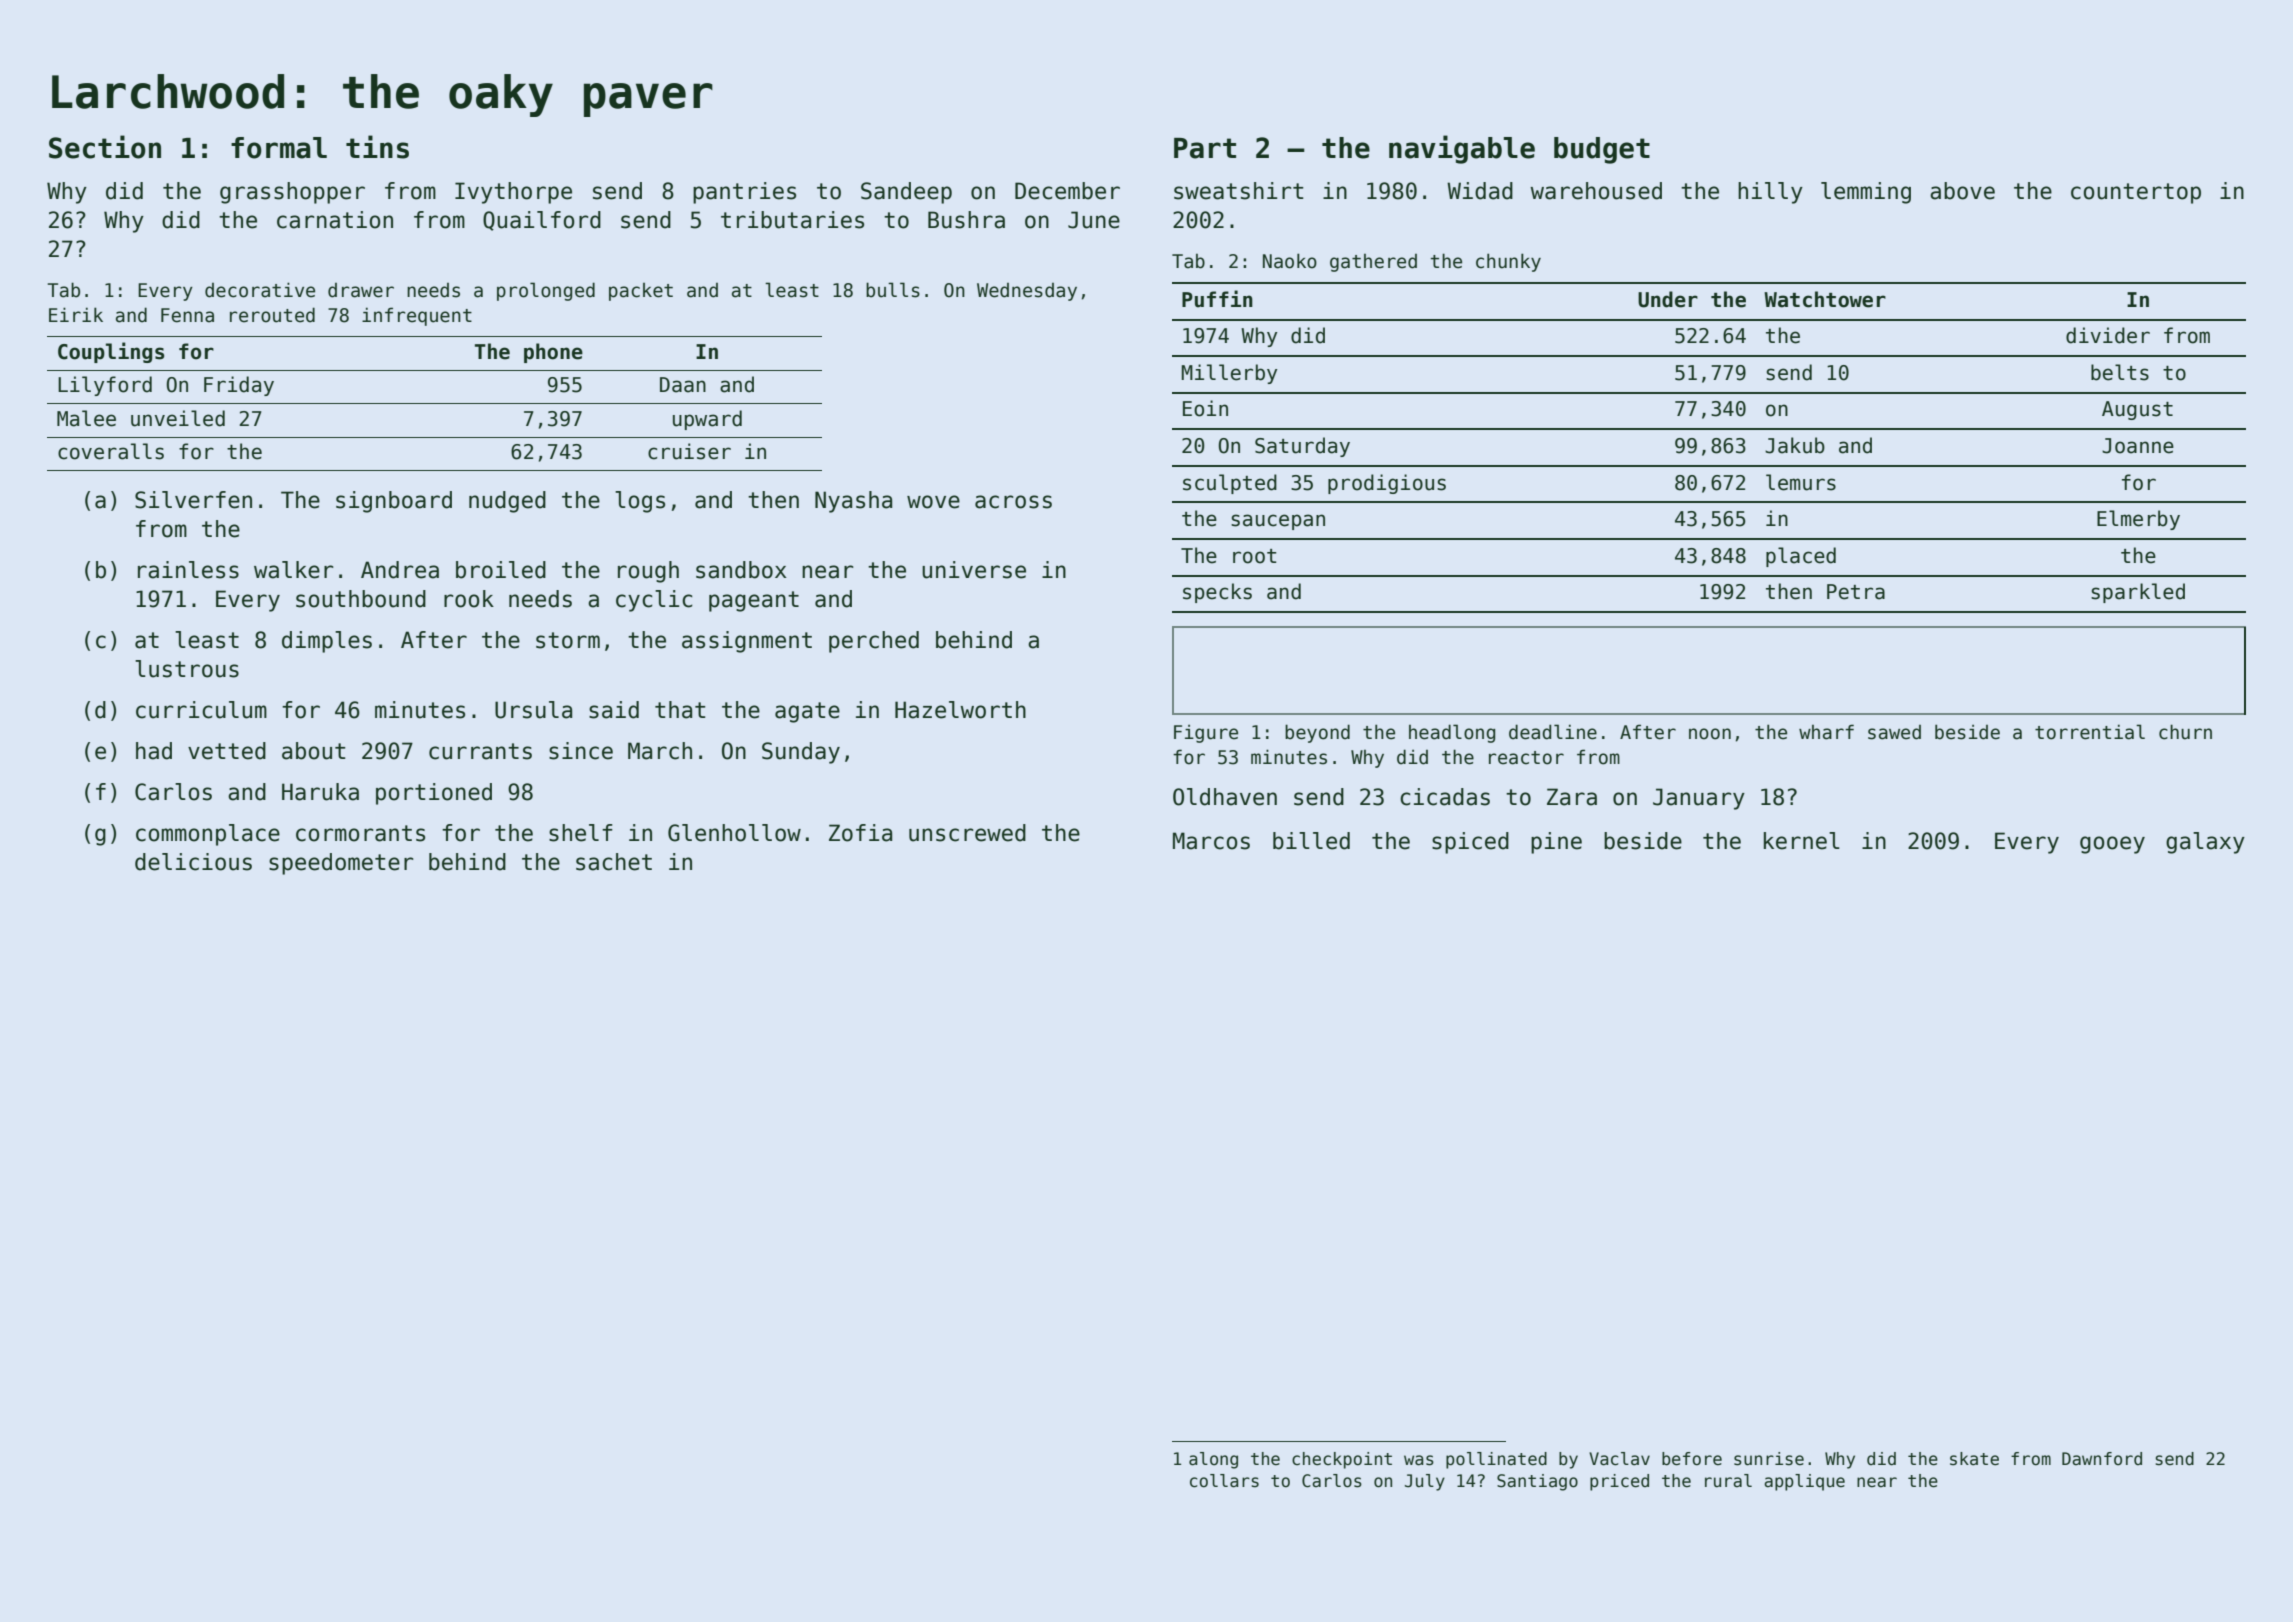 This image has width=2293, height=1622. What do you see at coordinates (1224, 1481) in the image?
I see `collars` at bounding box center [1224, 1481].
